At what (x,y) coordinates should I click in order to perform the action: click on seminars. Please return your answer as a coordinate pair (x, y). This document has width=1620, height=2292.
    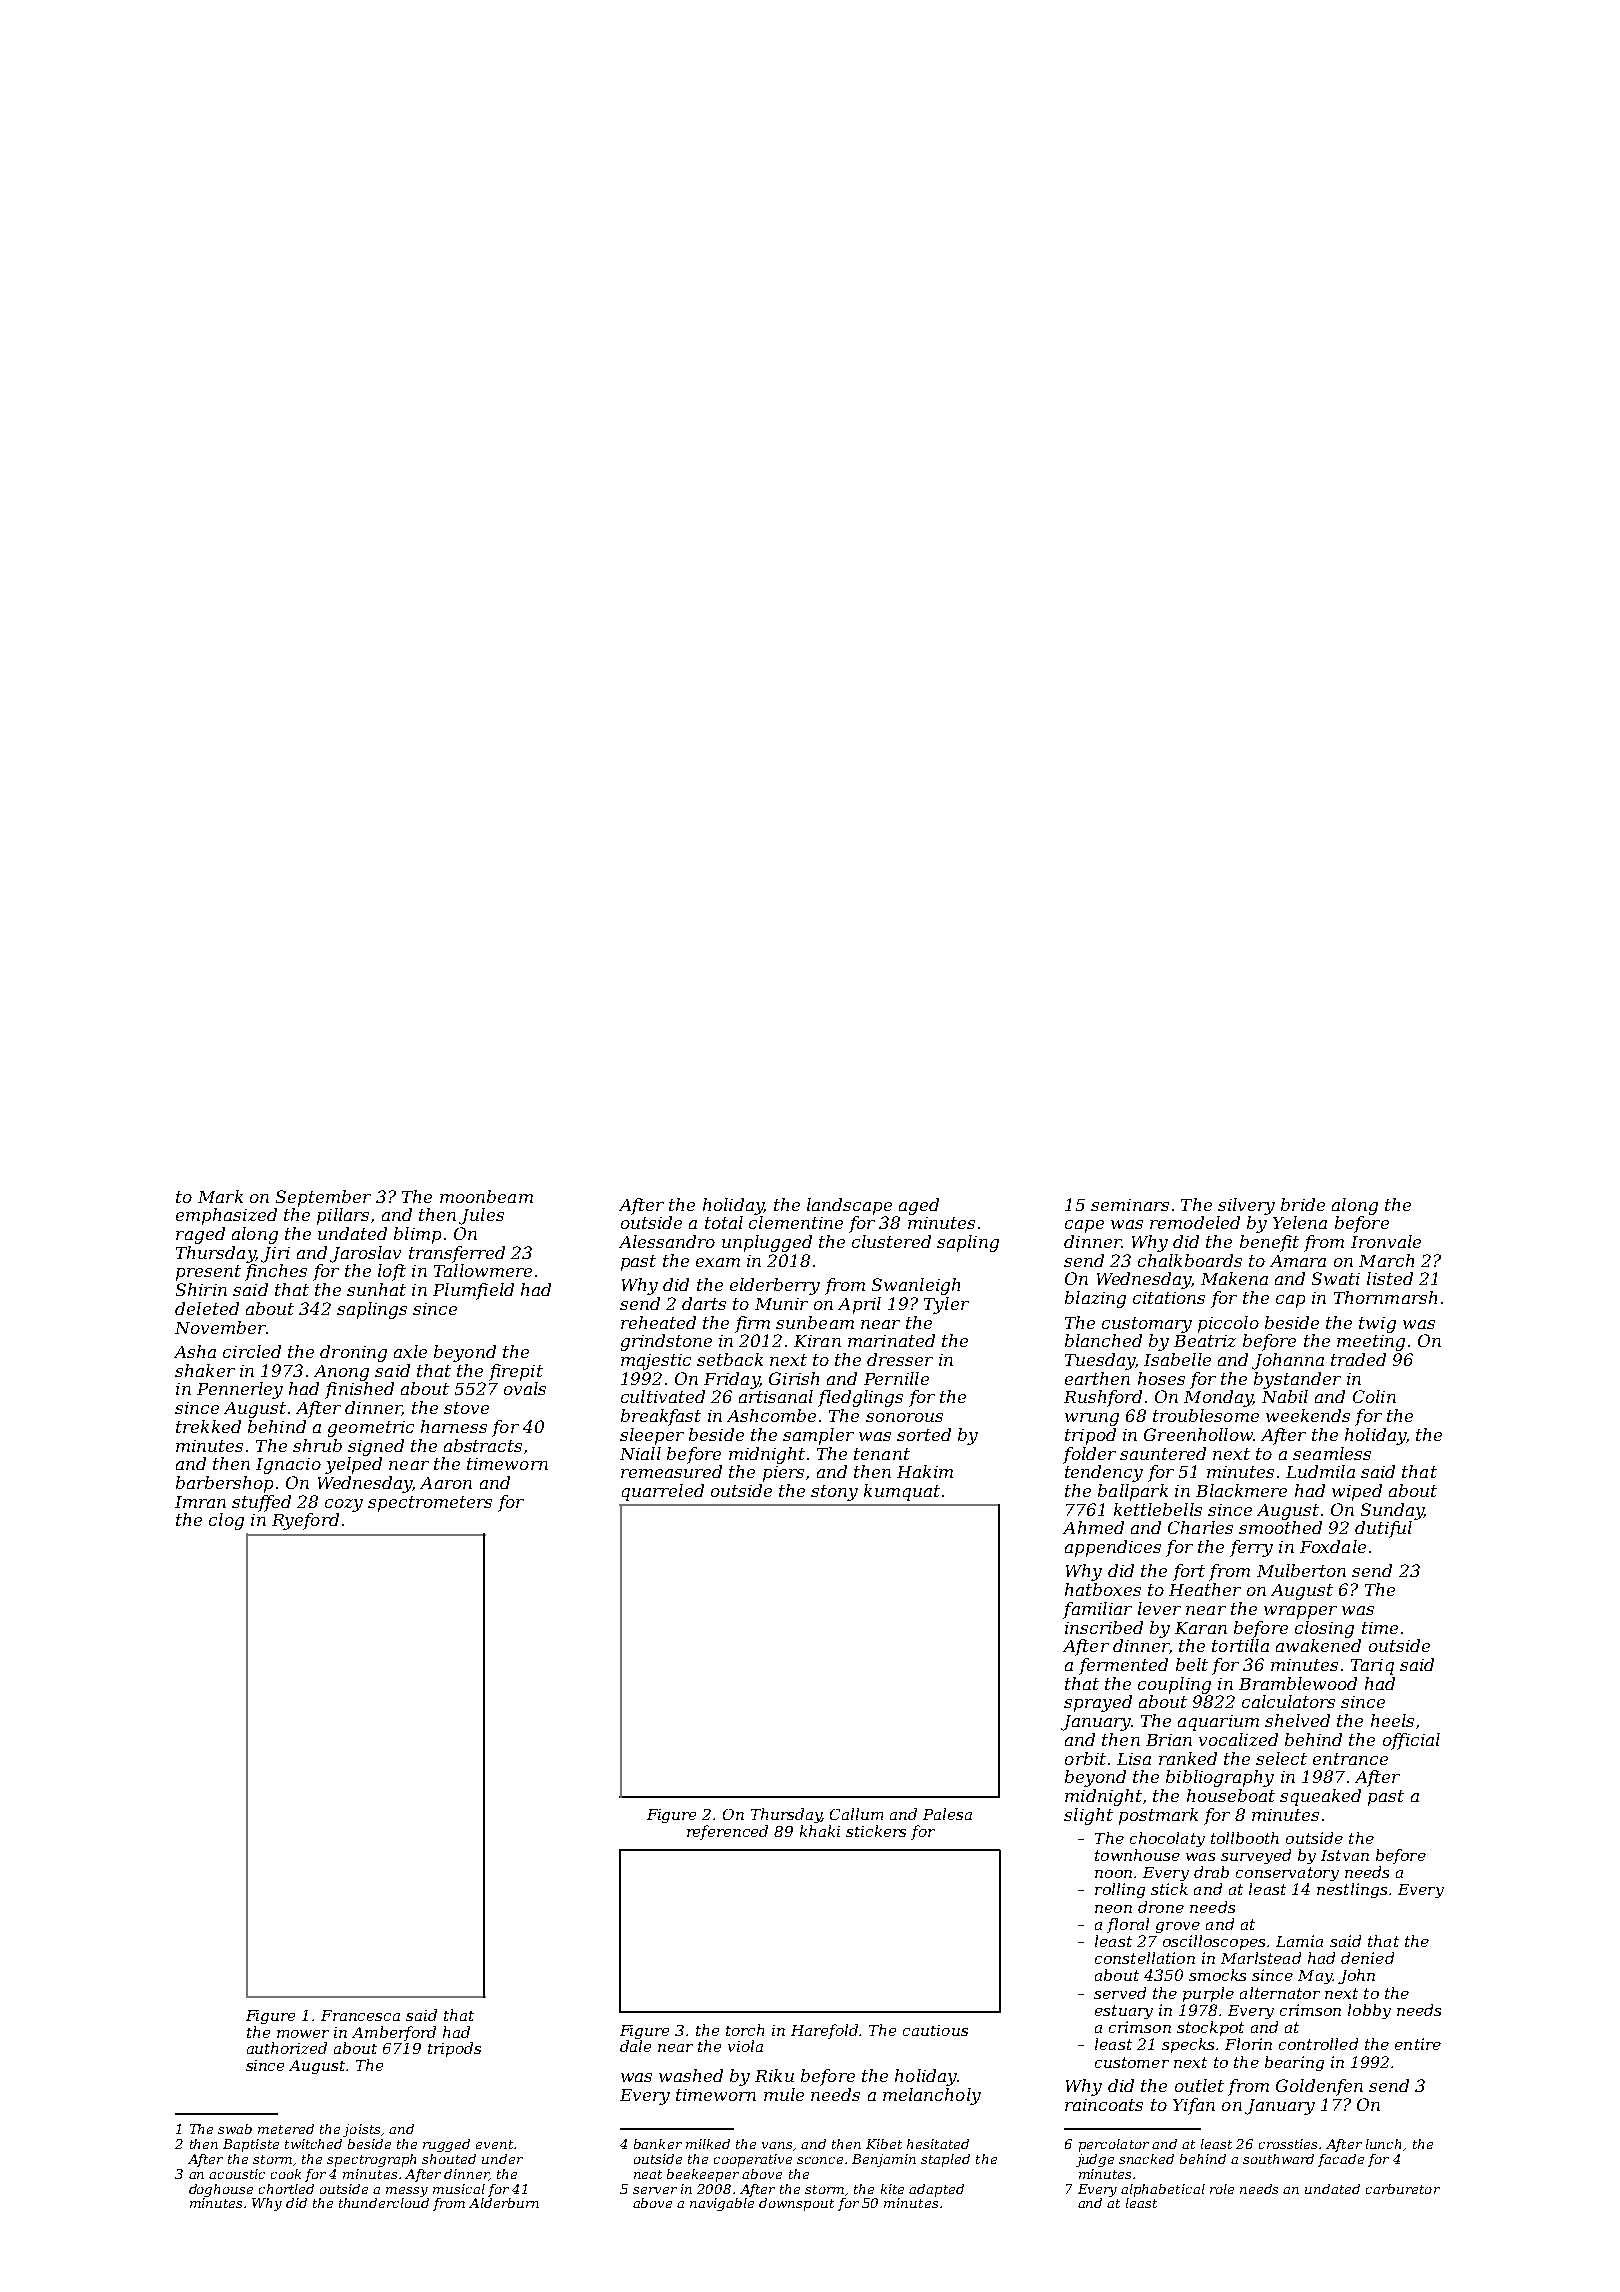
    Looking at the image, I should click on (1130, 1205).
